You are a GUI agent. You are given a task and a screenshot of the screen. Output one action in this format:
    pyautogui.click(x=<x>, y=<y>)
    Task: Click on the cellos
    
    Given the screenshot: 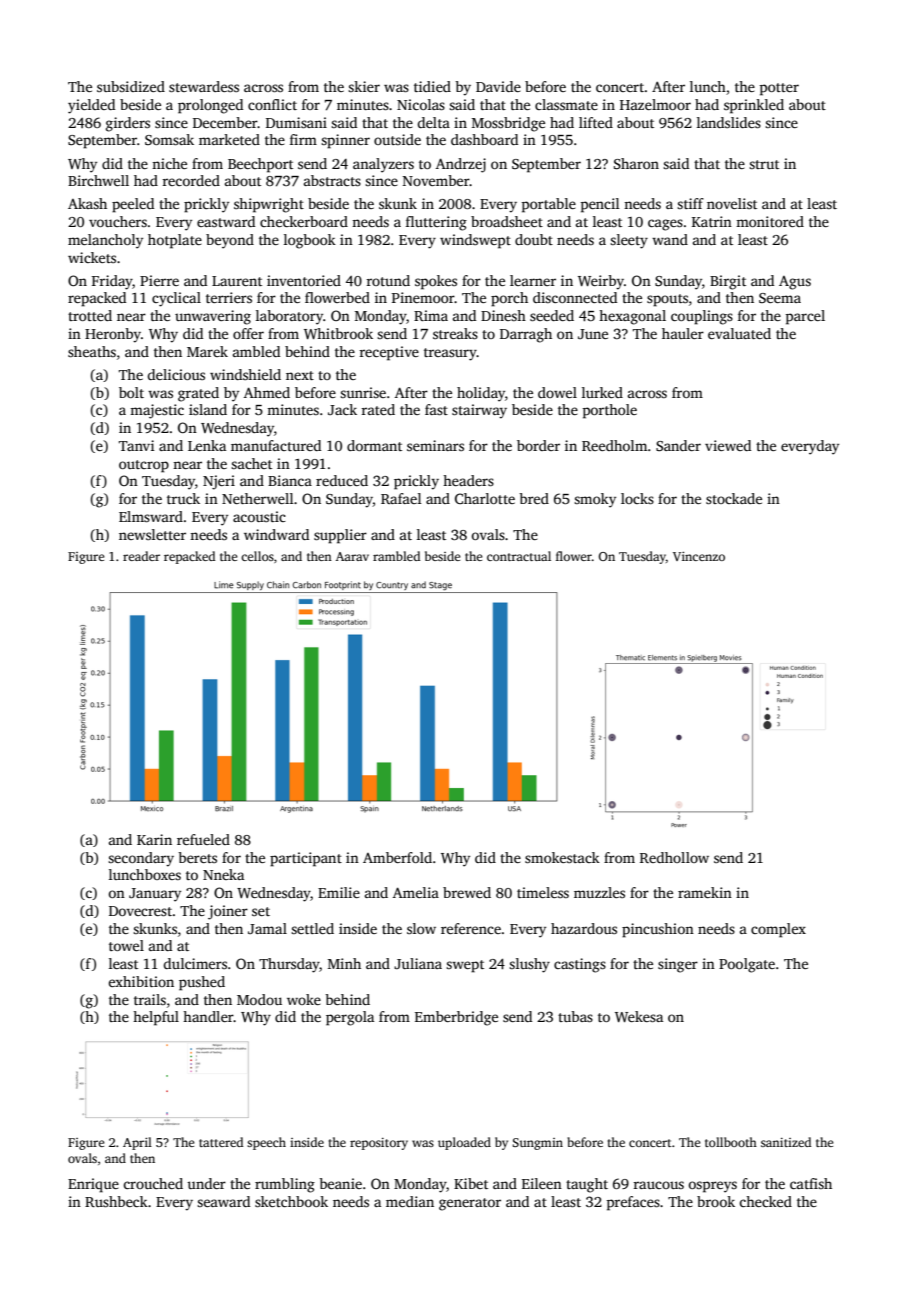 What is the action you would take?
    pyautogui.click(x=257, y=556)
